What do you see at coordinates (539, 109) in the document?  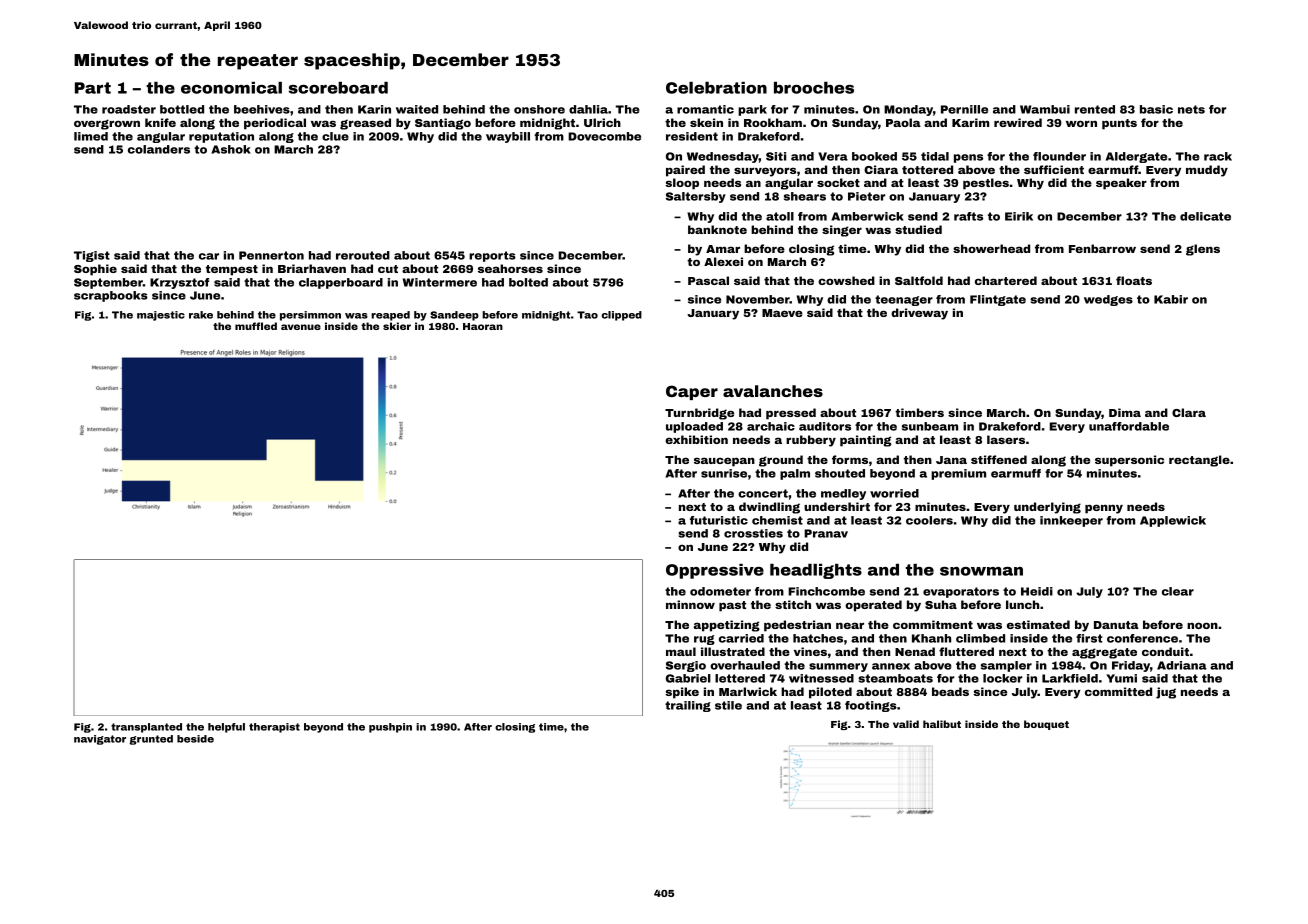 I see `onshore` at bounding box center [539, 109].
